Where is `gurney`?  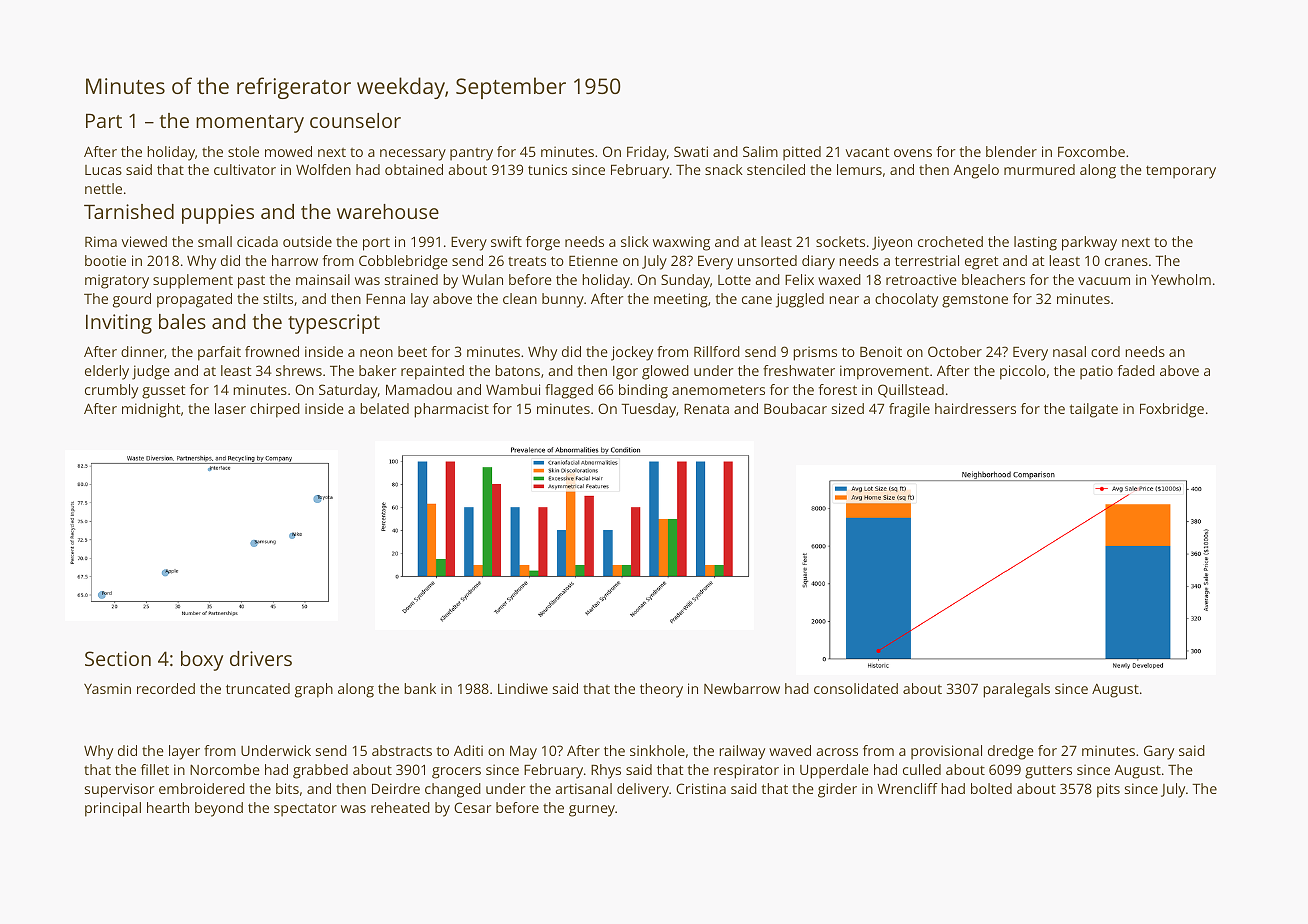
gurney is located at coordinates (592, 811).
